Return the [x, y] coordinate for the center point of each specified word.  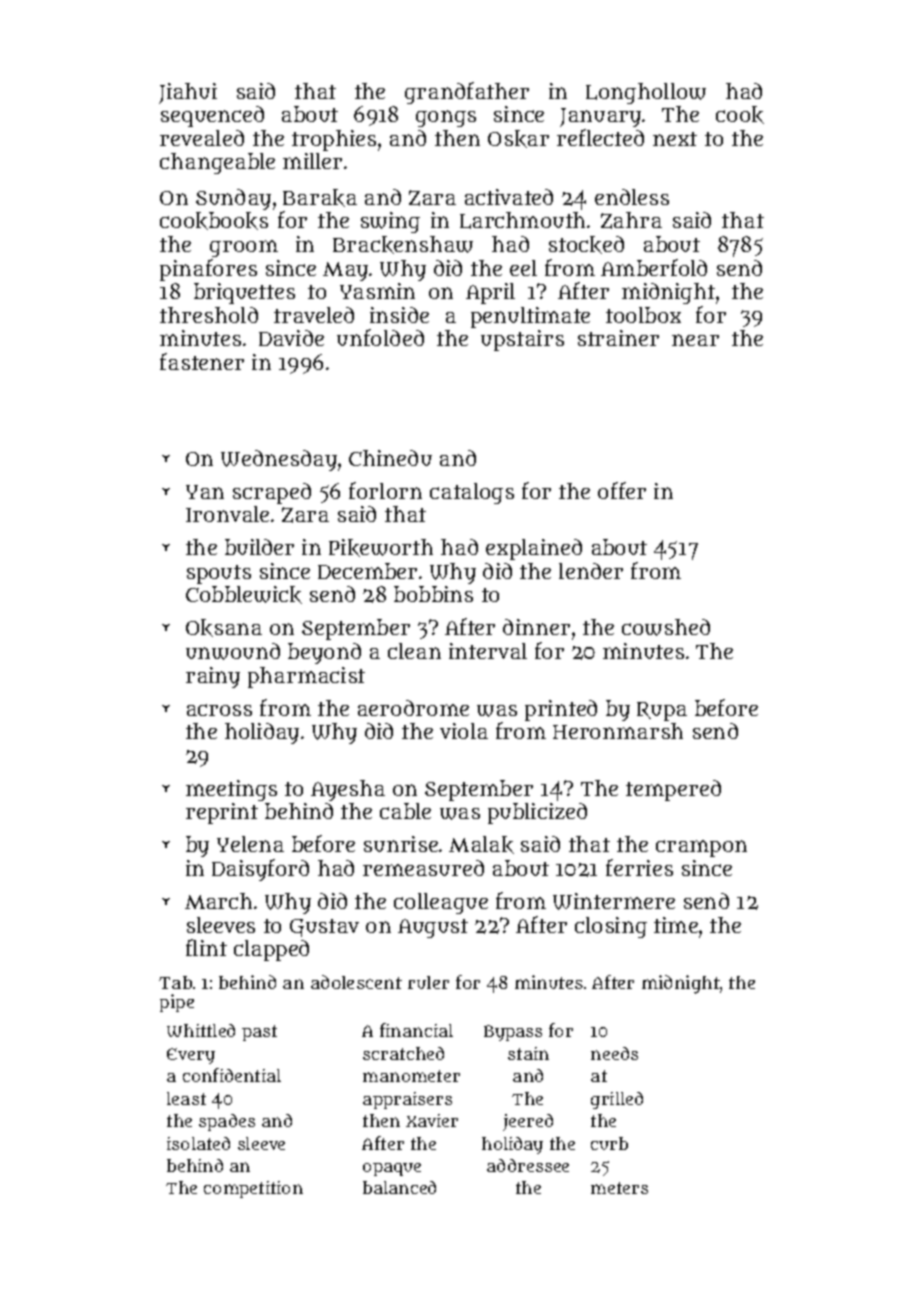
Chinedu [390, 458]
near [695, 340]
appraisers [407, 1100]
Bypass [513, 1033]
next [675, 139]
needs [614, 1053]
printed [561, 710]
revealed [202, 138]
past [259, 1033]
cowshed [666, 627]
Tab [175, 982]
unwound [233, 651]
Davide [291, 338]
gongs [446, 118]
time [676, 925]
